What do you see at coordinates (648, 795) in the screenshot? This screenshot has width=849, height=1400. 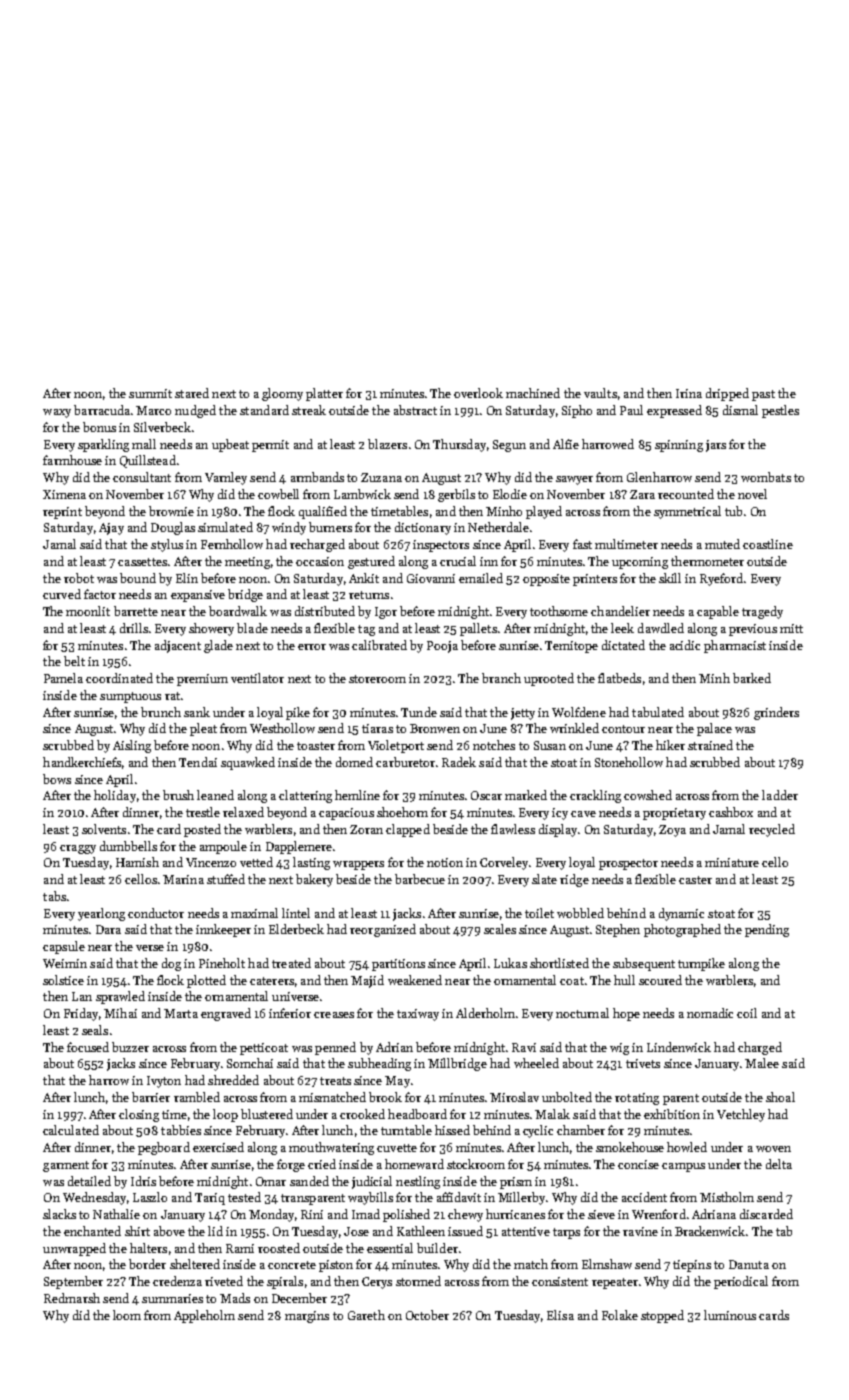 I see `cowshed` at bounding box center [648, 795].
